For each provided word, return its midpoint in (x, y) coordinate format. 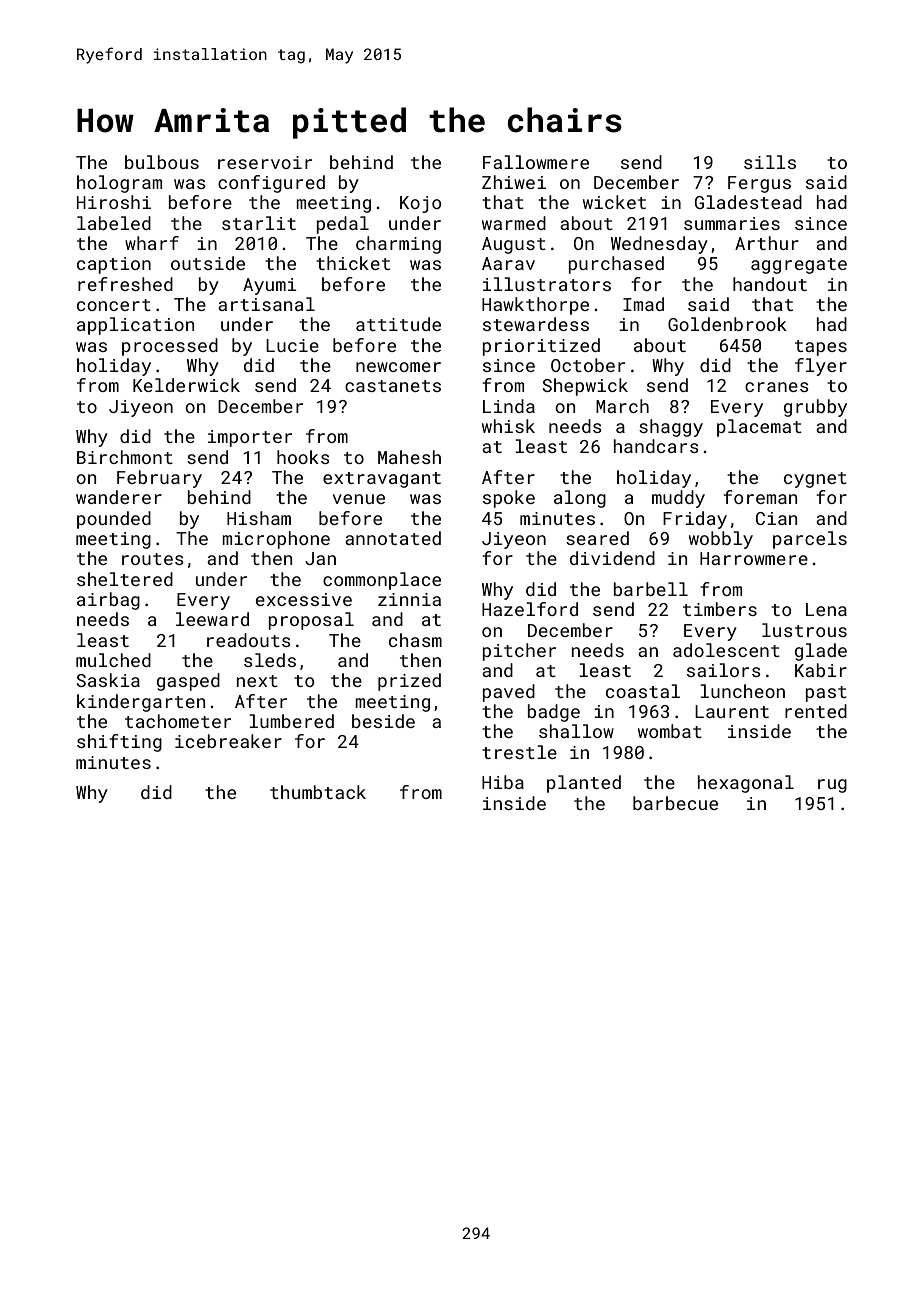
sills (770, 162)
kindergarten (141, 703)
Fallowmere (536, 162)
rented (816, 711)
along (580, 499)
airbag (108, 601)
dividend (612, 558)
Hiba (503, 782)
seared (597, 538)
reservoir (265, 162)
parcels (810, 540)
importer (250, 438)
